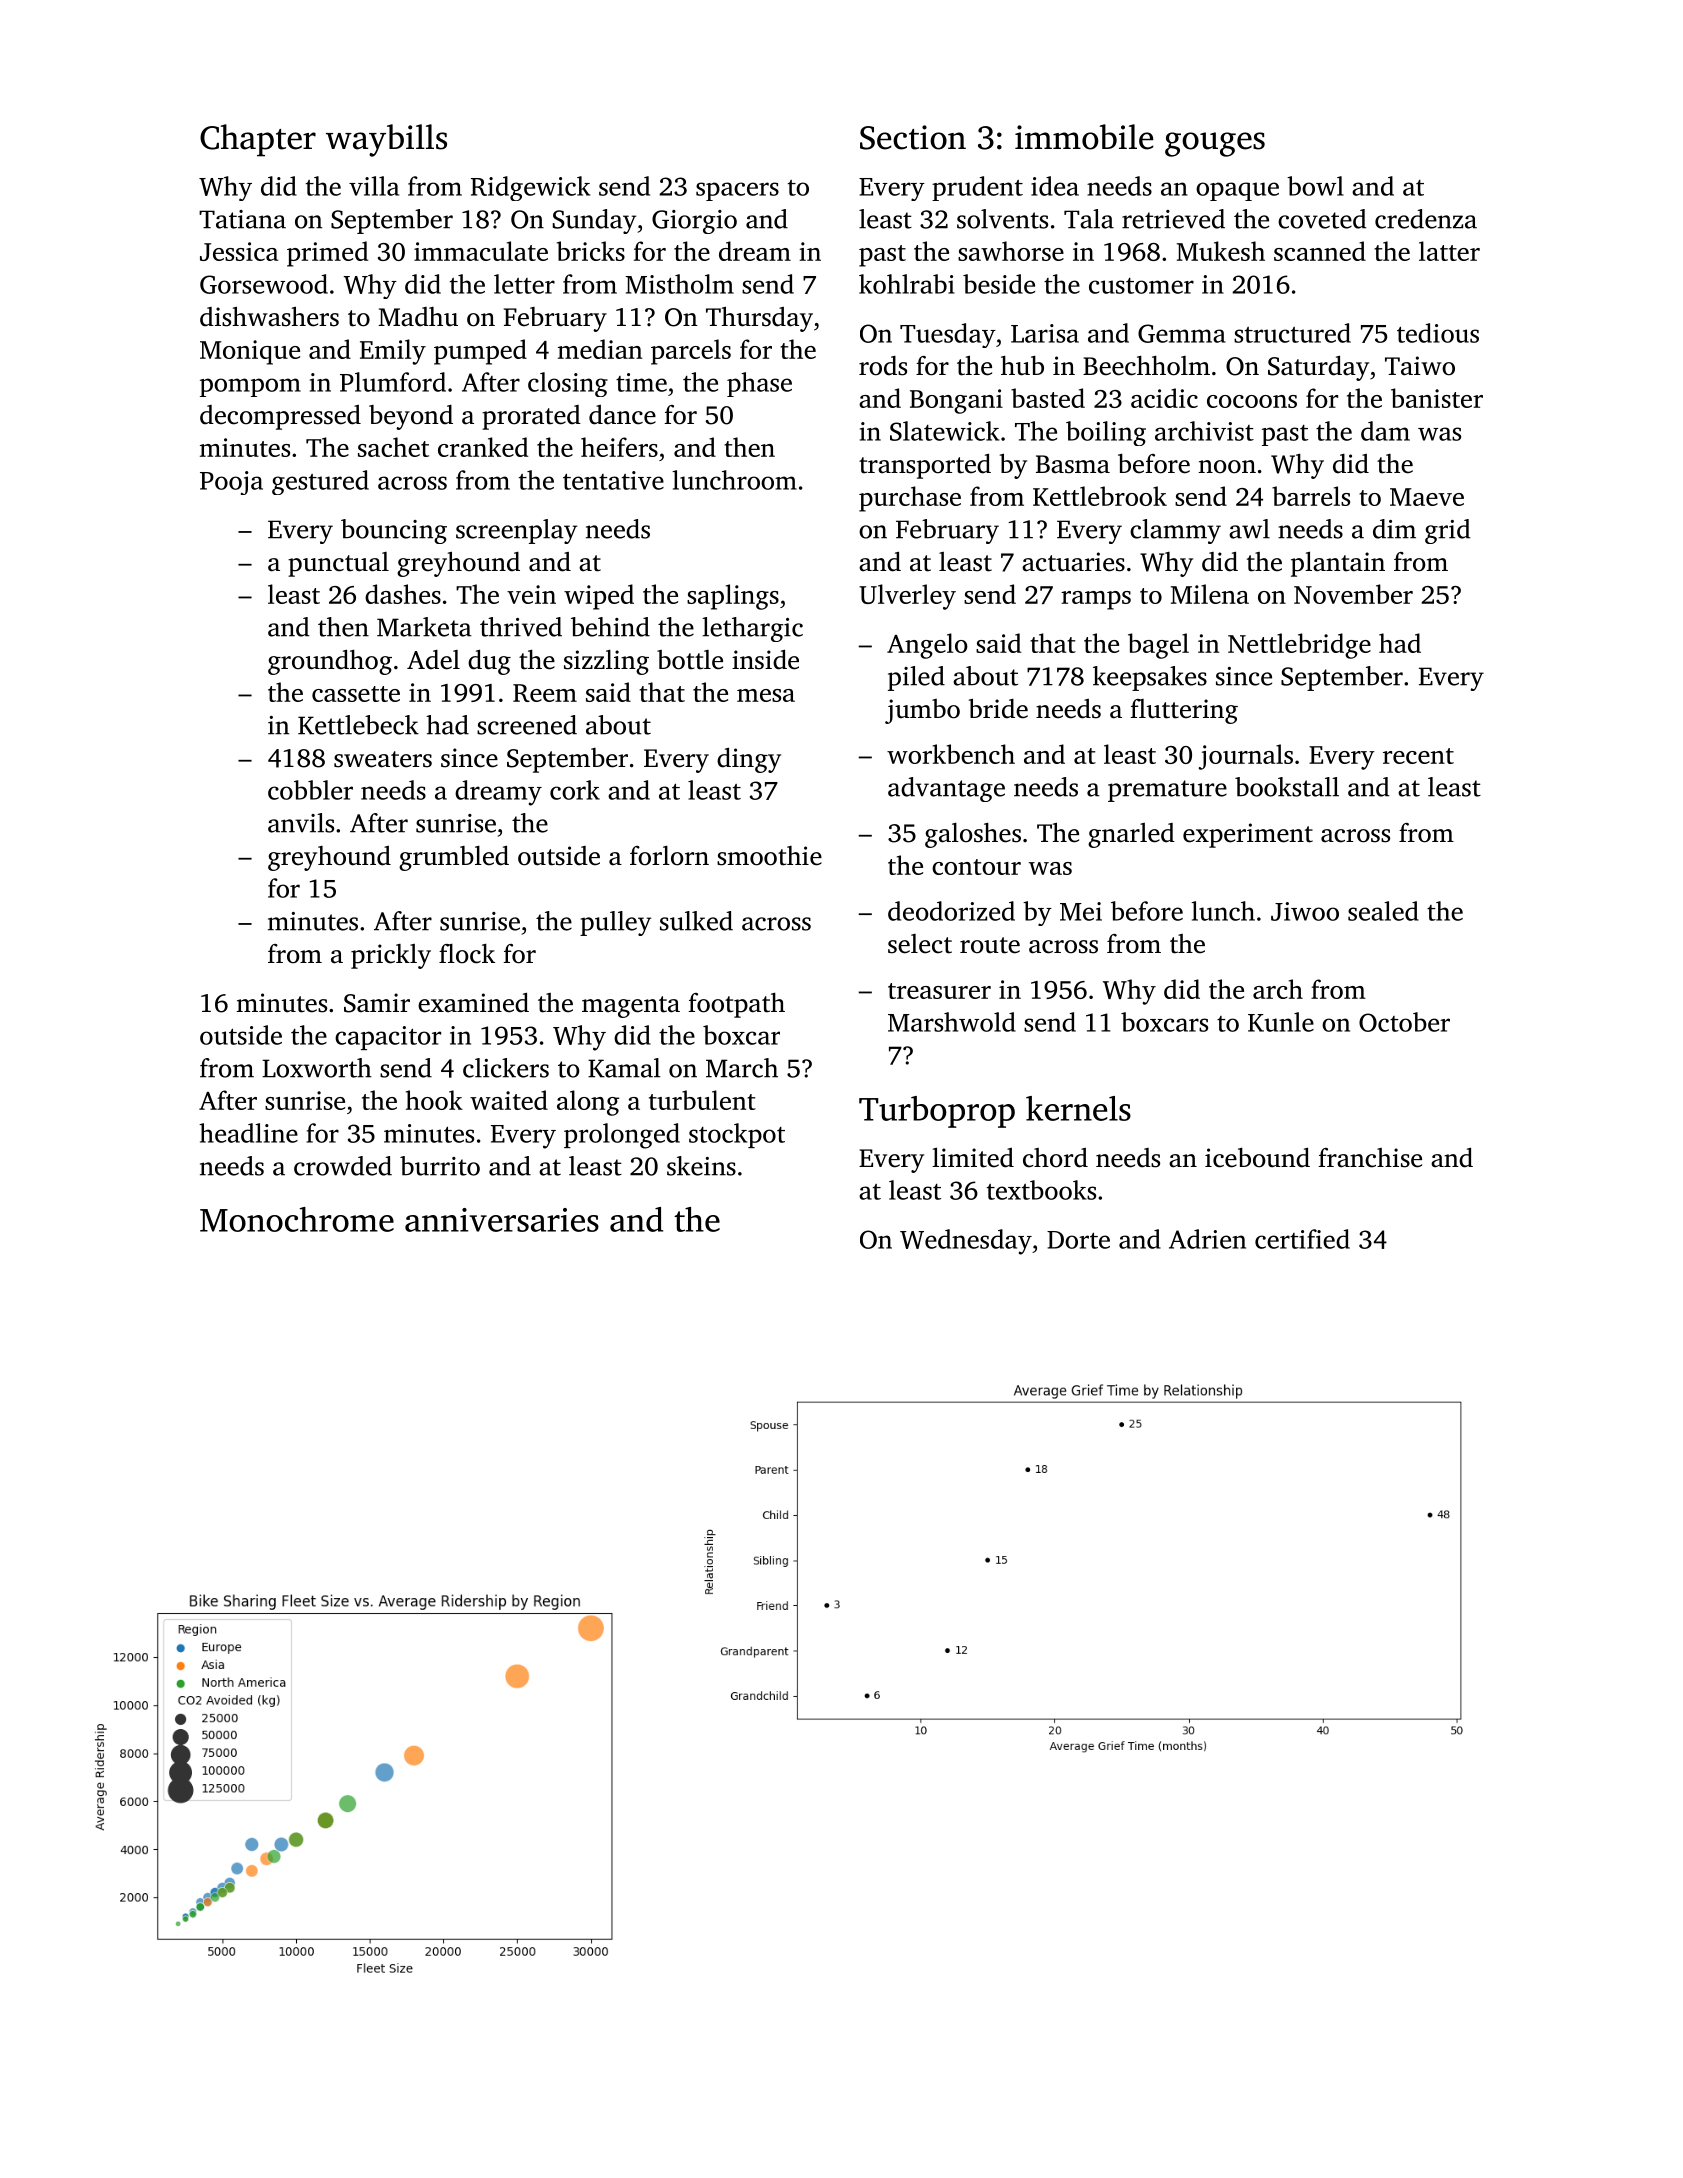 Image resolution: width=1683 pixels, height=2178 pixels. Describe the element at coordinates (615, 923) in the page. I see `pulley` at that location.
